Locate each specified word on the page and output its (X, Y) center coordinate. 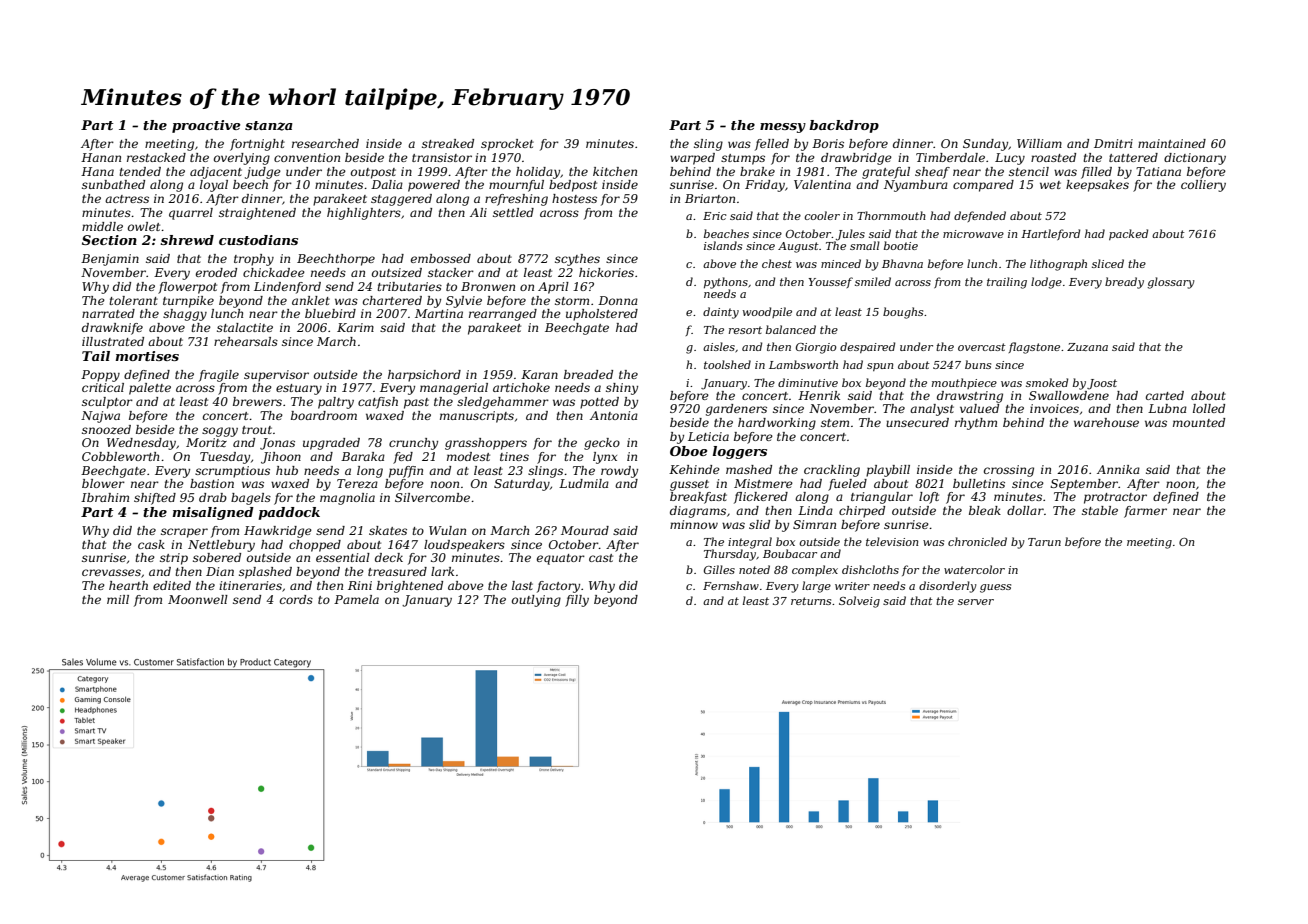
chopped (315, 546)
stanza (269, 126)
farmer (1145, 512)
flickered (761, 498)
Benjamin (110, 260)
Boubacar (790, 553)
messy (783, 128)
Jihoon (281, 458)
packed (1128, 234)
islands (723, 245)
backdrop (844, 126)
